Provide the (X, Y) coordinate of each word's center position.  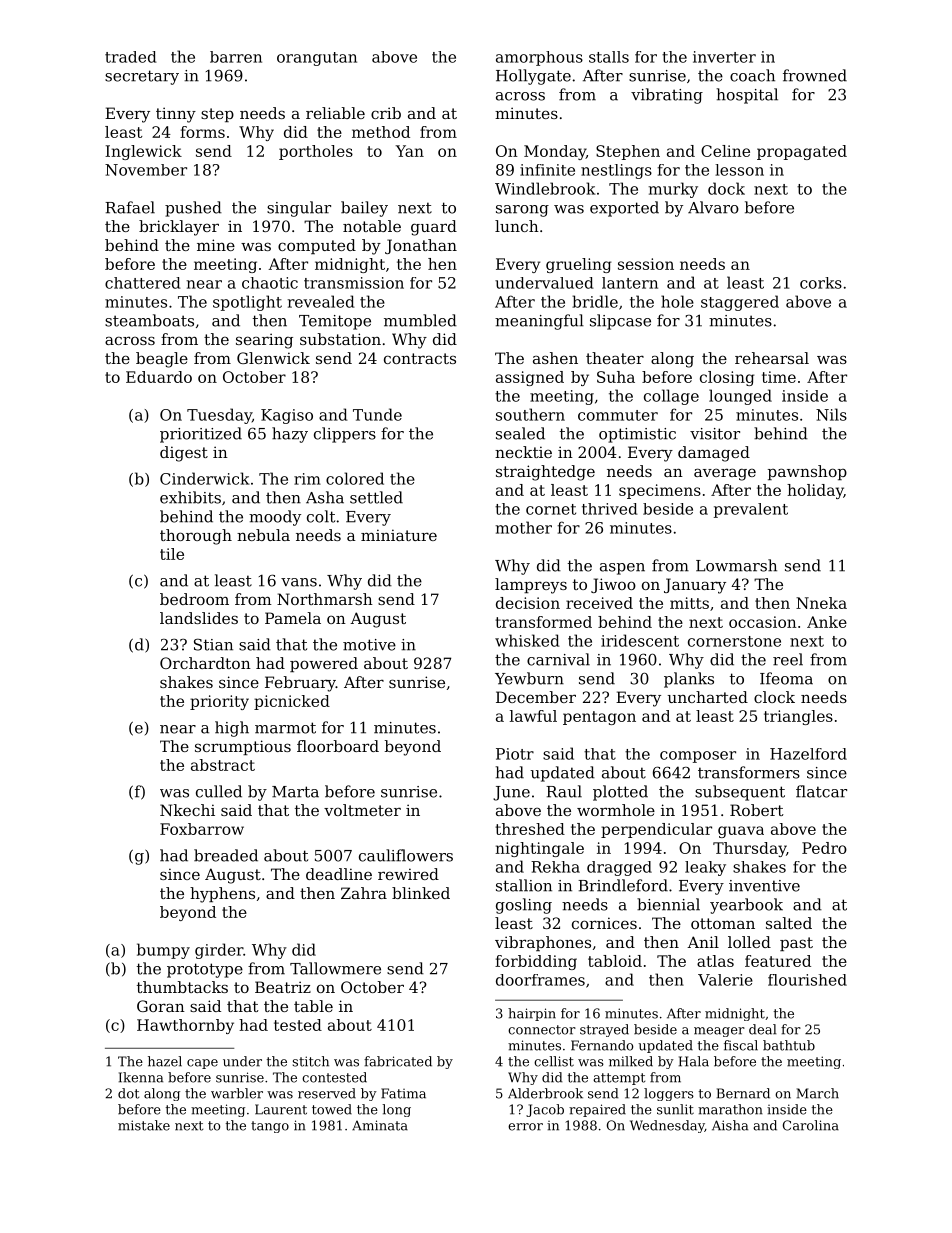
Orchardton (205, 663)
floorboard (338, 746)
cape (202, 1064)
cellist (554, 1061)
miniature (399, 535)
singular (299, 209)
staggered (740, 303)
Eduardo (159, 377)
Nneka (821, 603)
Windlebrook (545, 188)
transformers (749, 772)
